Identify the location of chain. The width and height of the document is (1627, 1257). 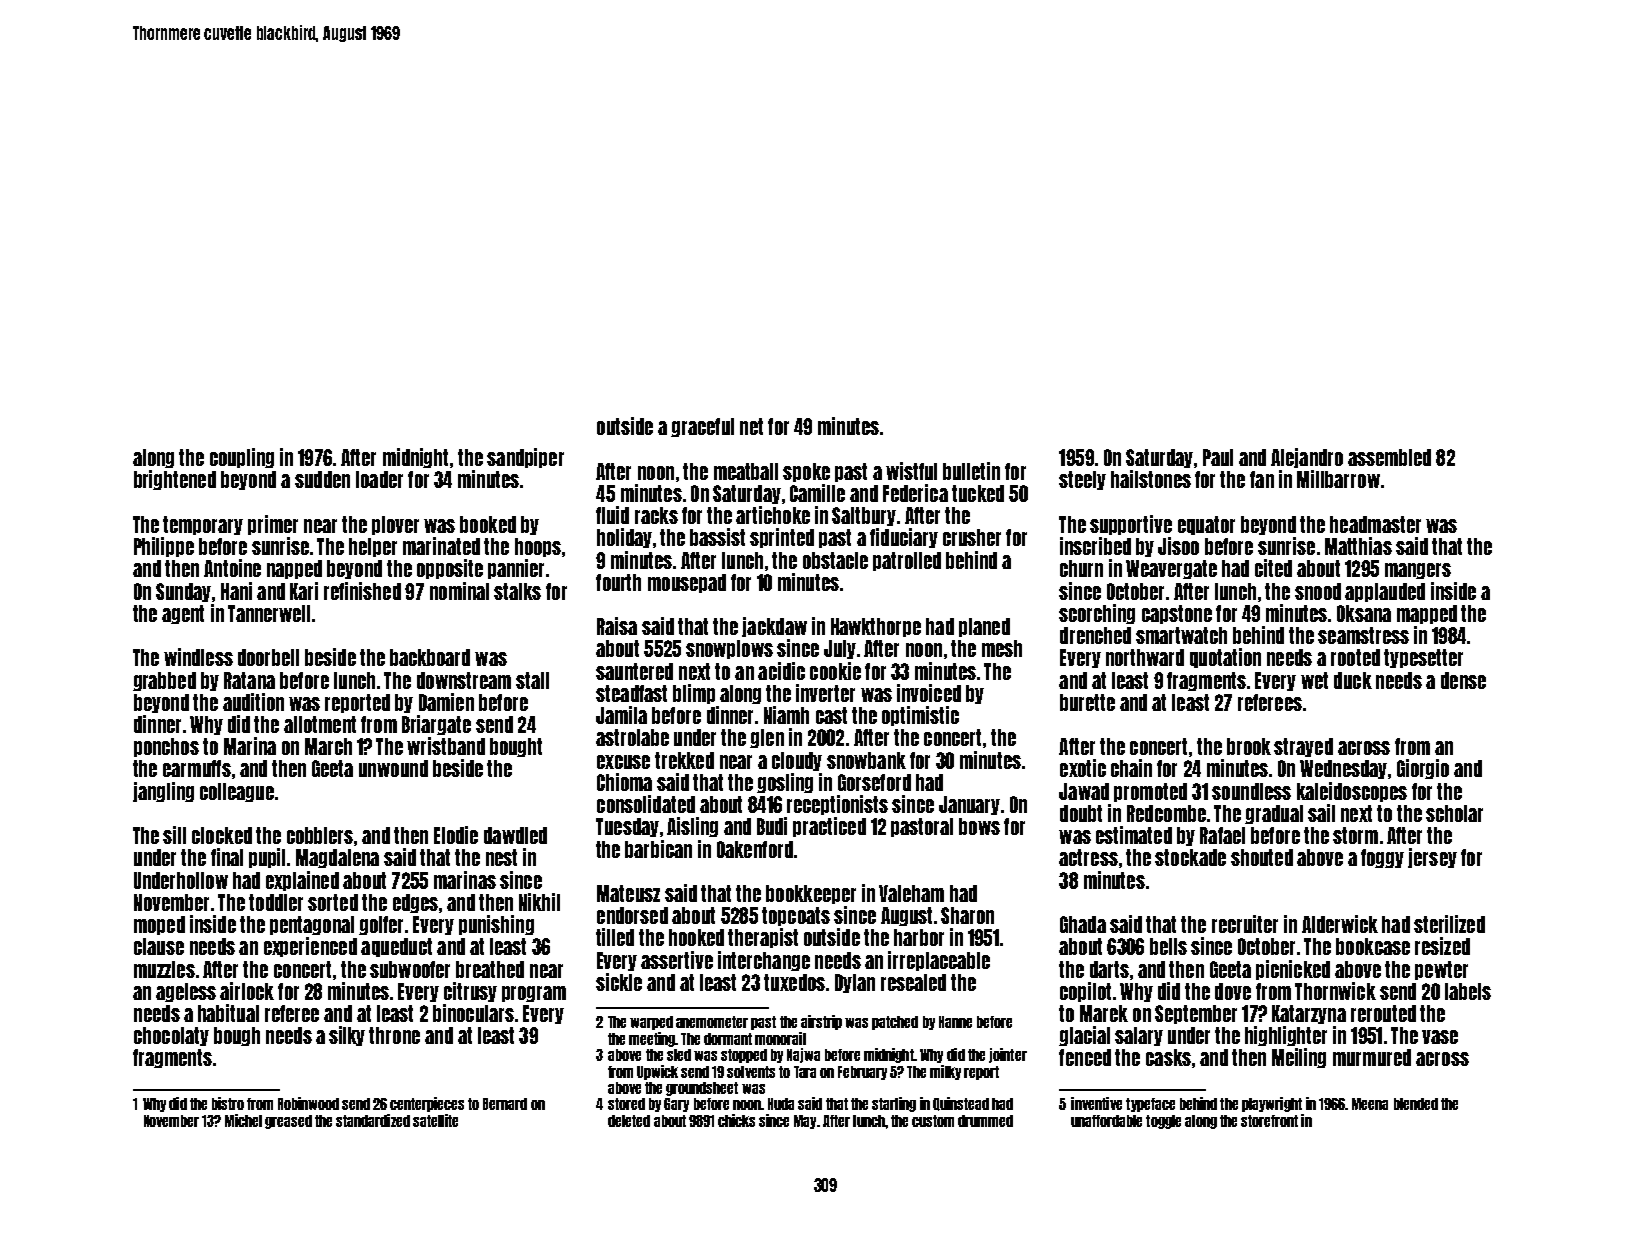
(1131, 768).
